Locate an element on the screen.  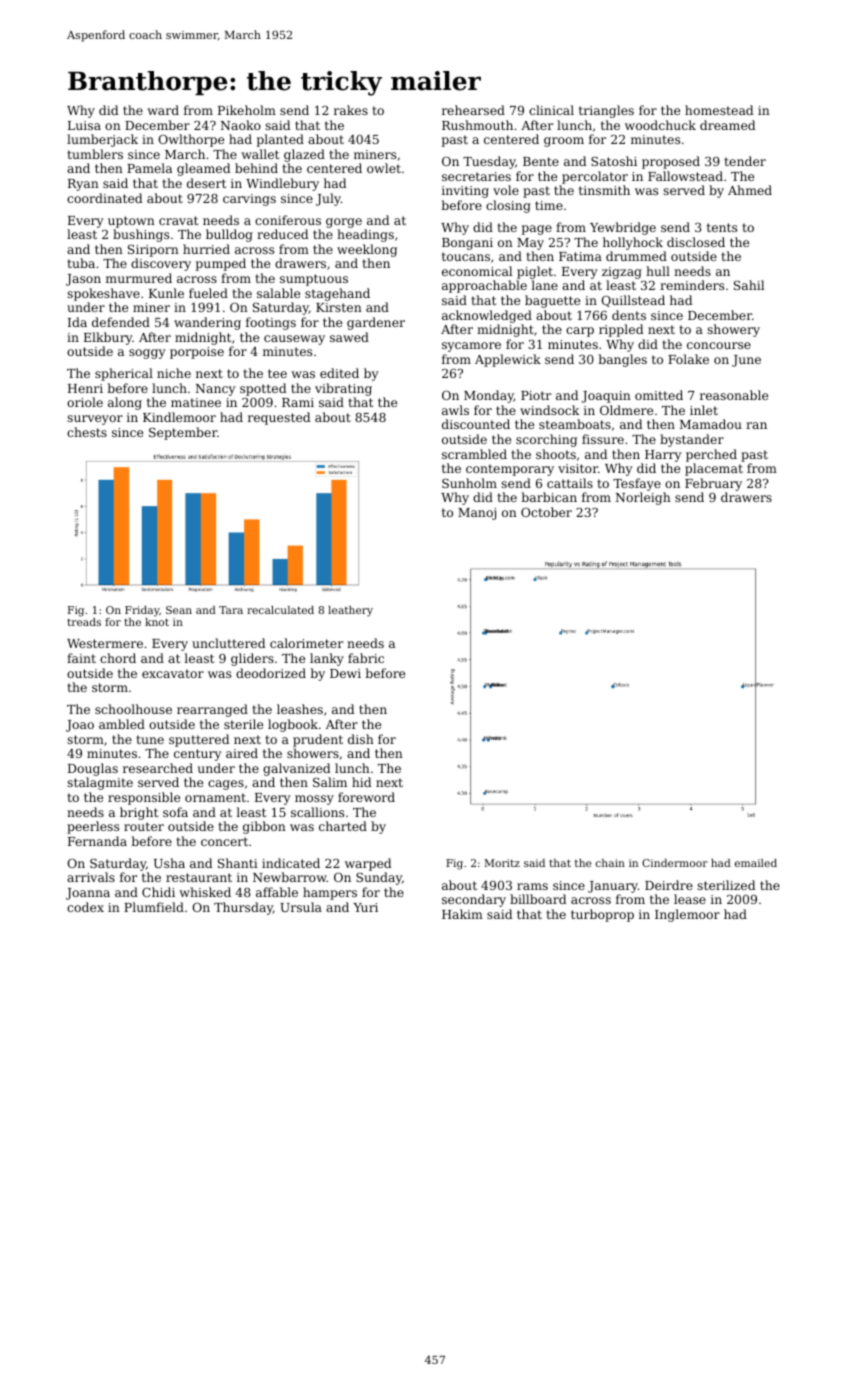
Usha is located at coordinates (169, 863).
